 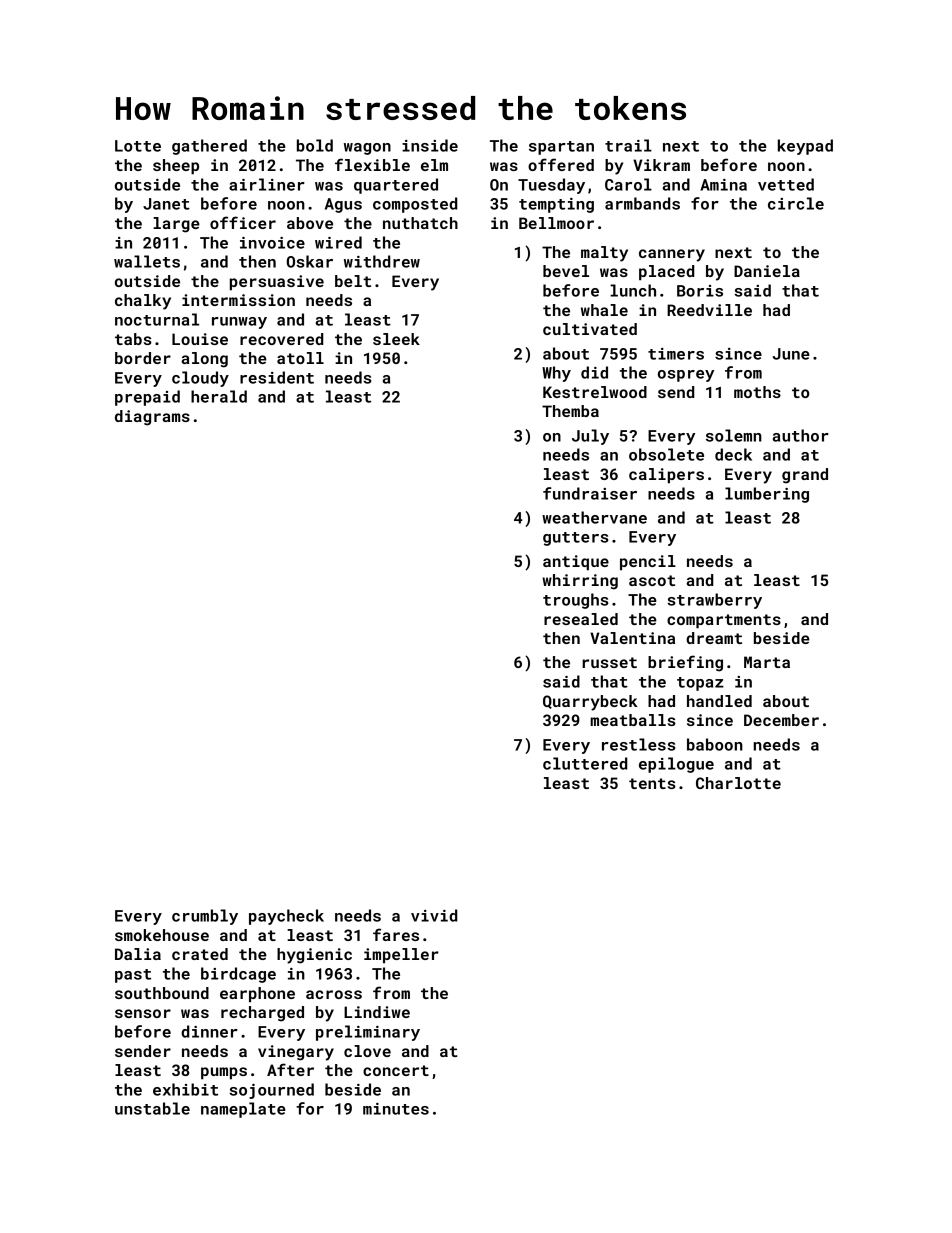 What do you see at coordinates (434, 915) in the image?
I see `vivid` at bounding box center [434, 915].
